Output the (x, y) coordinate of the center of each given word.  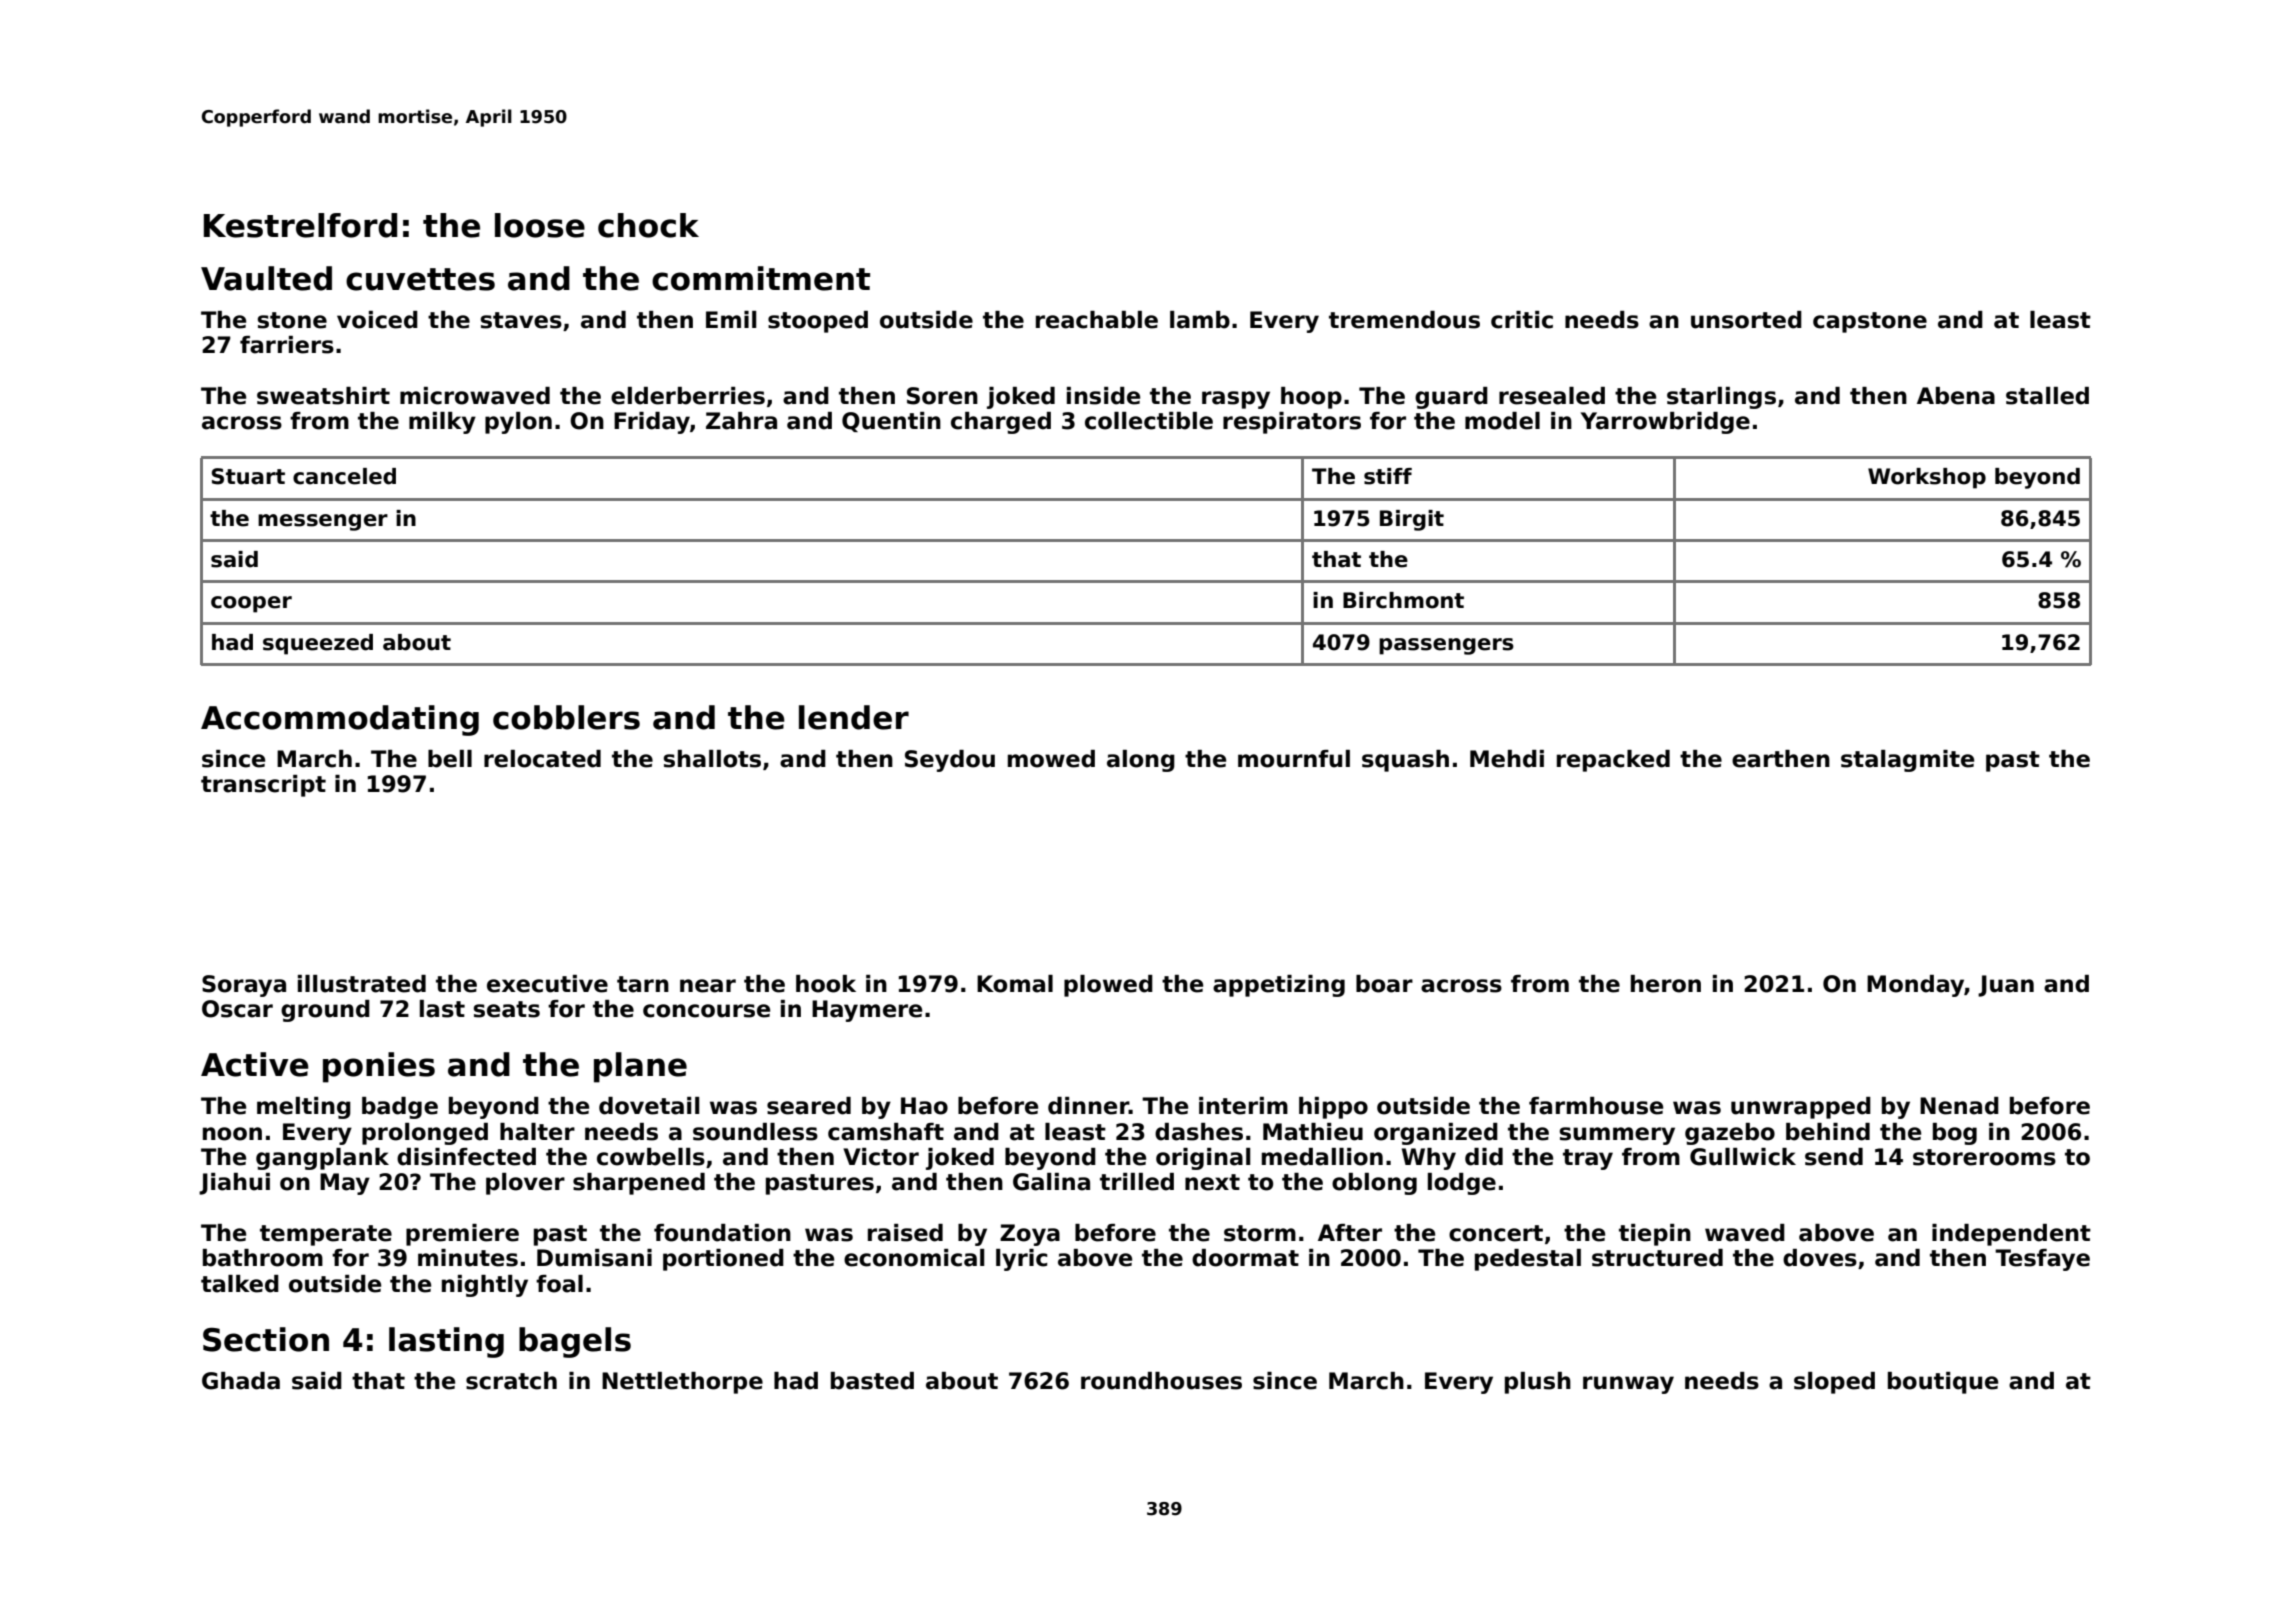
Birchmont (1403, 600)
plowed (1108, 986)
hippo (1333, 1108)
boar (1384, 984)
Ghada (241, 1381)
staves (521, 320)
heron (1666, 984)
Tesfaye (2042, 1260)
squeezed (318, 644)
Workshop (1927, 478)
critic (1522, 320)
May (345, 1184)
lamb (1200, 320)
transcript (263, 786)
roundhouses (1161, 1381)
